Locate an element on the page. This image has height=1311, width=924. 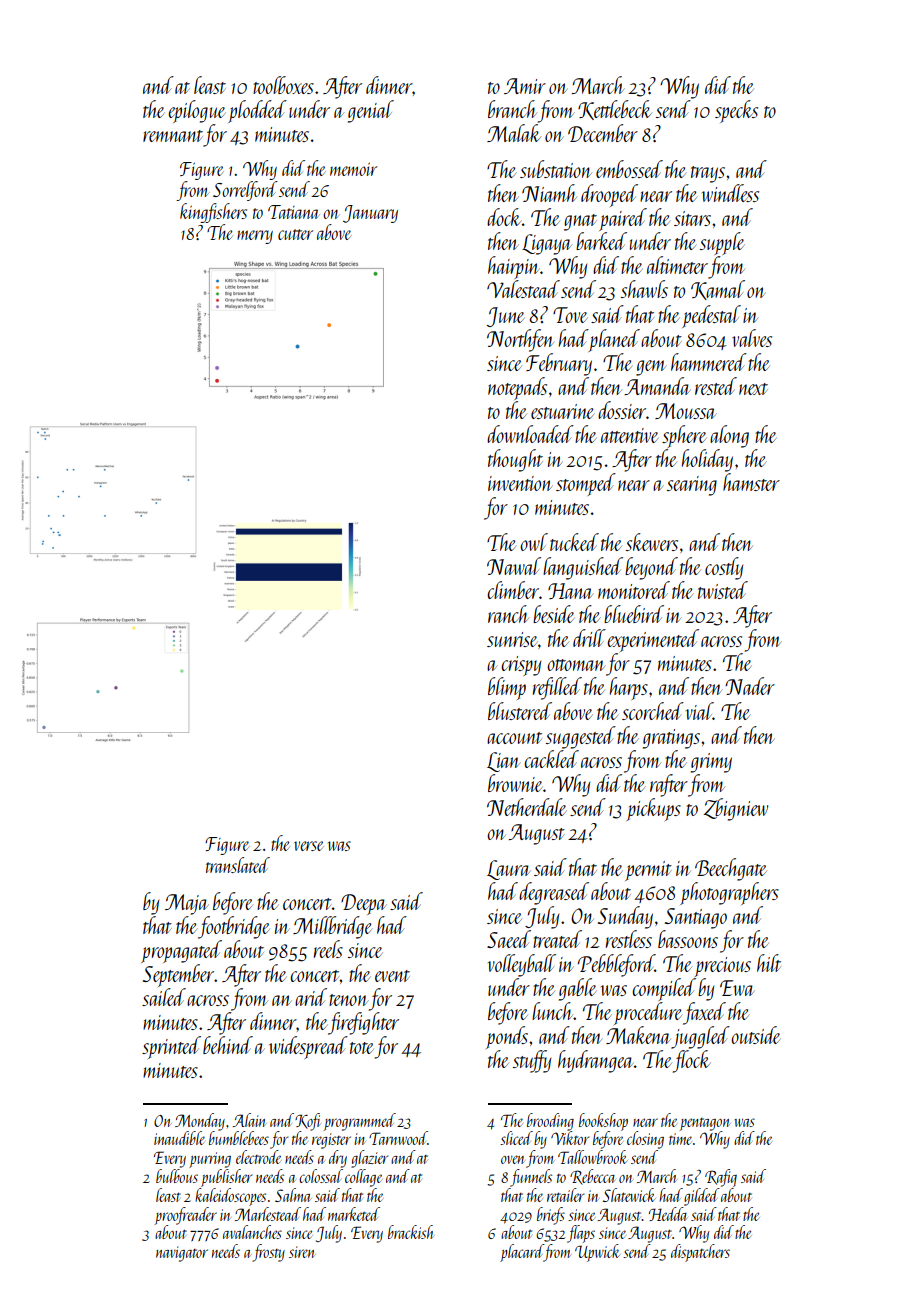
hairpin is located at coordinates (514, 267).
